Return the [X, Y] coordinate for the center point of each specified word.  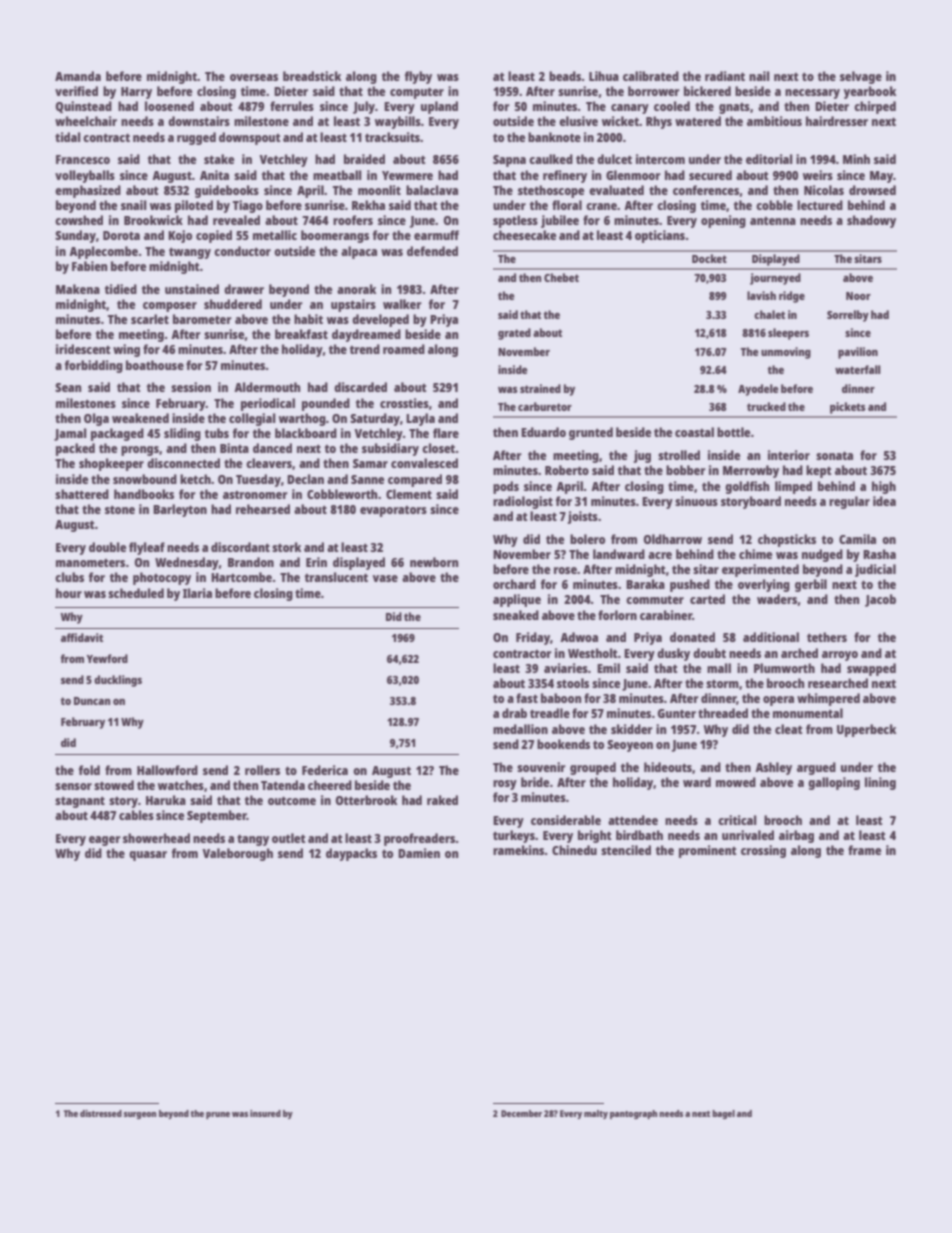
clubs [69, 577]
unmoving [786, 353]
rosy [505, 785]
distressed [101, 1113]
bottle [733, 432]
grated [514, 334]
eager [105, 841]
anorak [356, 289]
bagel [723, 1114]
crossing [763, 851]
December [521, 1113]
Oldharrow [673, 539]
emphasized [88, 191]
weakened [140, 418]
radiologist [523, 502]
